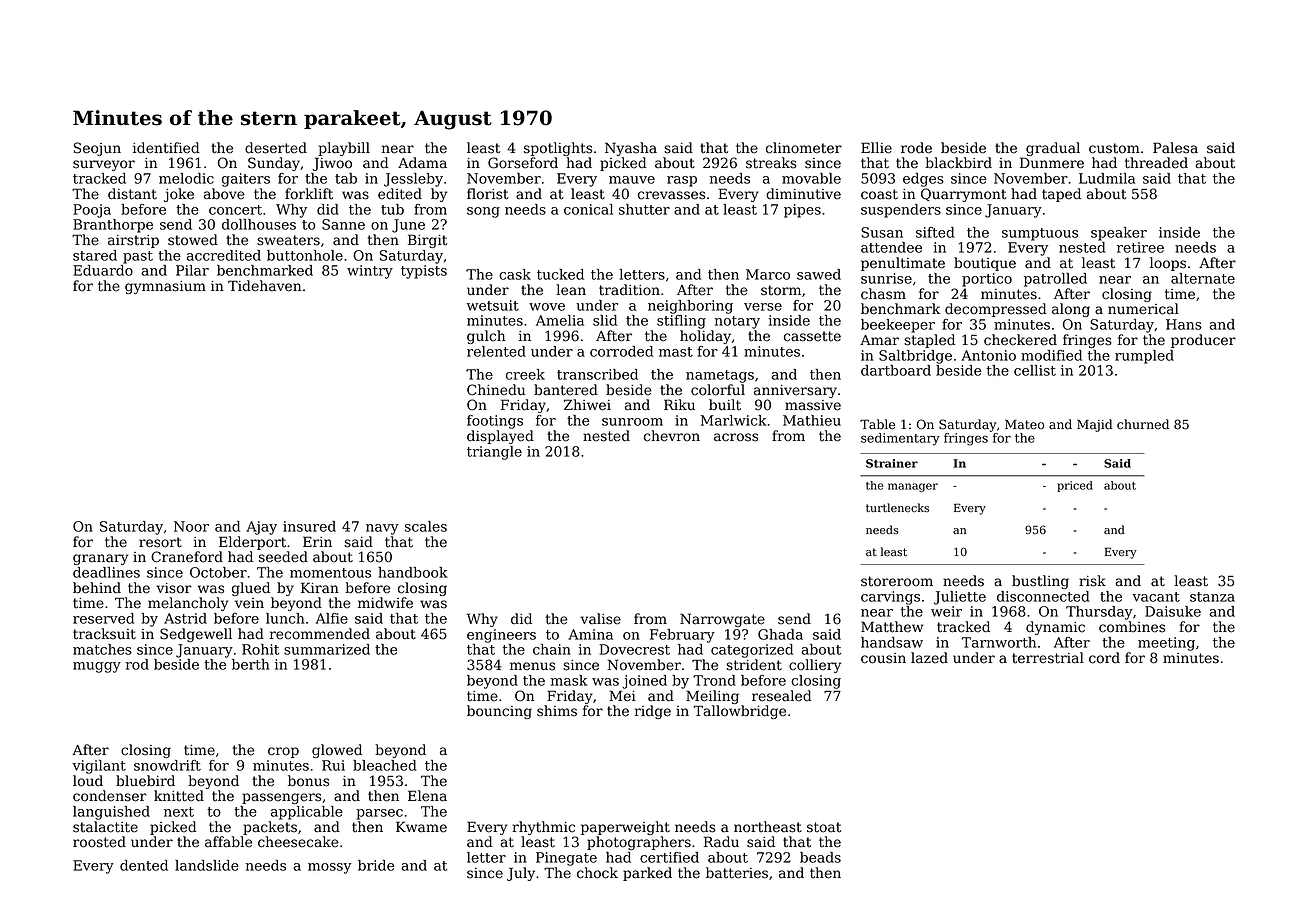 This page has height=924, width=1308. What do you see at coordinates (488, 194) in the page?
I see `florist` at bounding box center [488, 194].
